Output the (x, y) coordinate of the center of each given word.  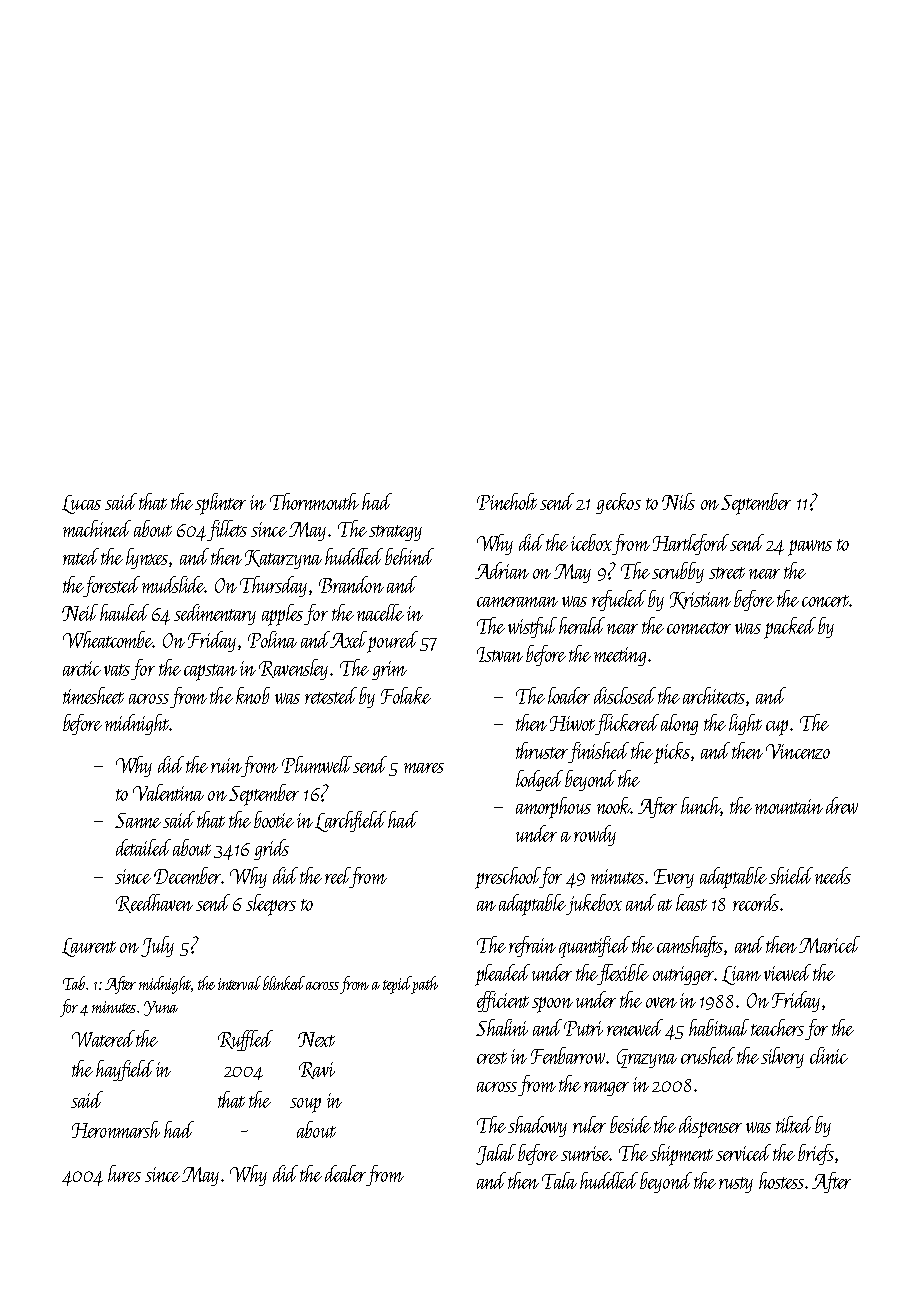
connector (699, 628)
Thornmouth (314, 501)
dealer (345, 1173)
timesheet (93, 695)
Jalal (496, 1154)
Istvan (500, 654)
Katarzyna (283, 559)
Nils (678, 501)
